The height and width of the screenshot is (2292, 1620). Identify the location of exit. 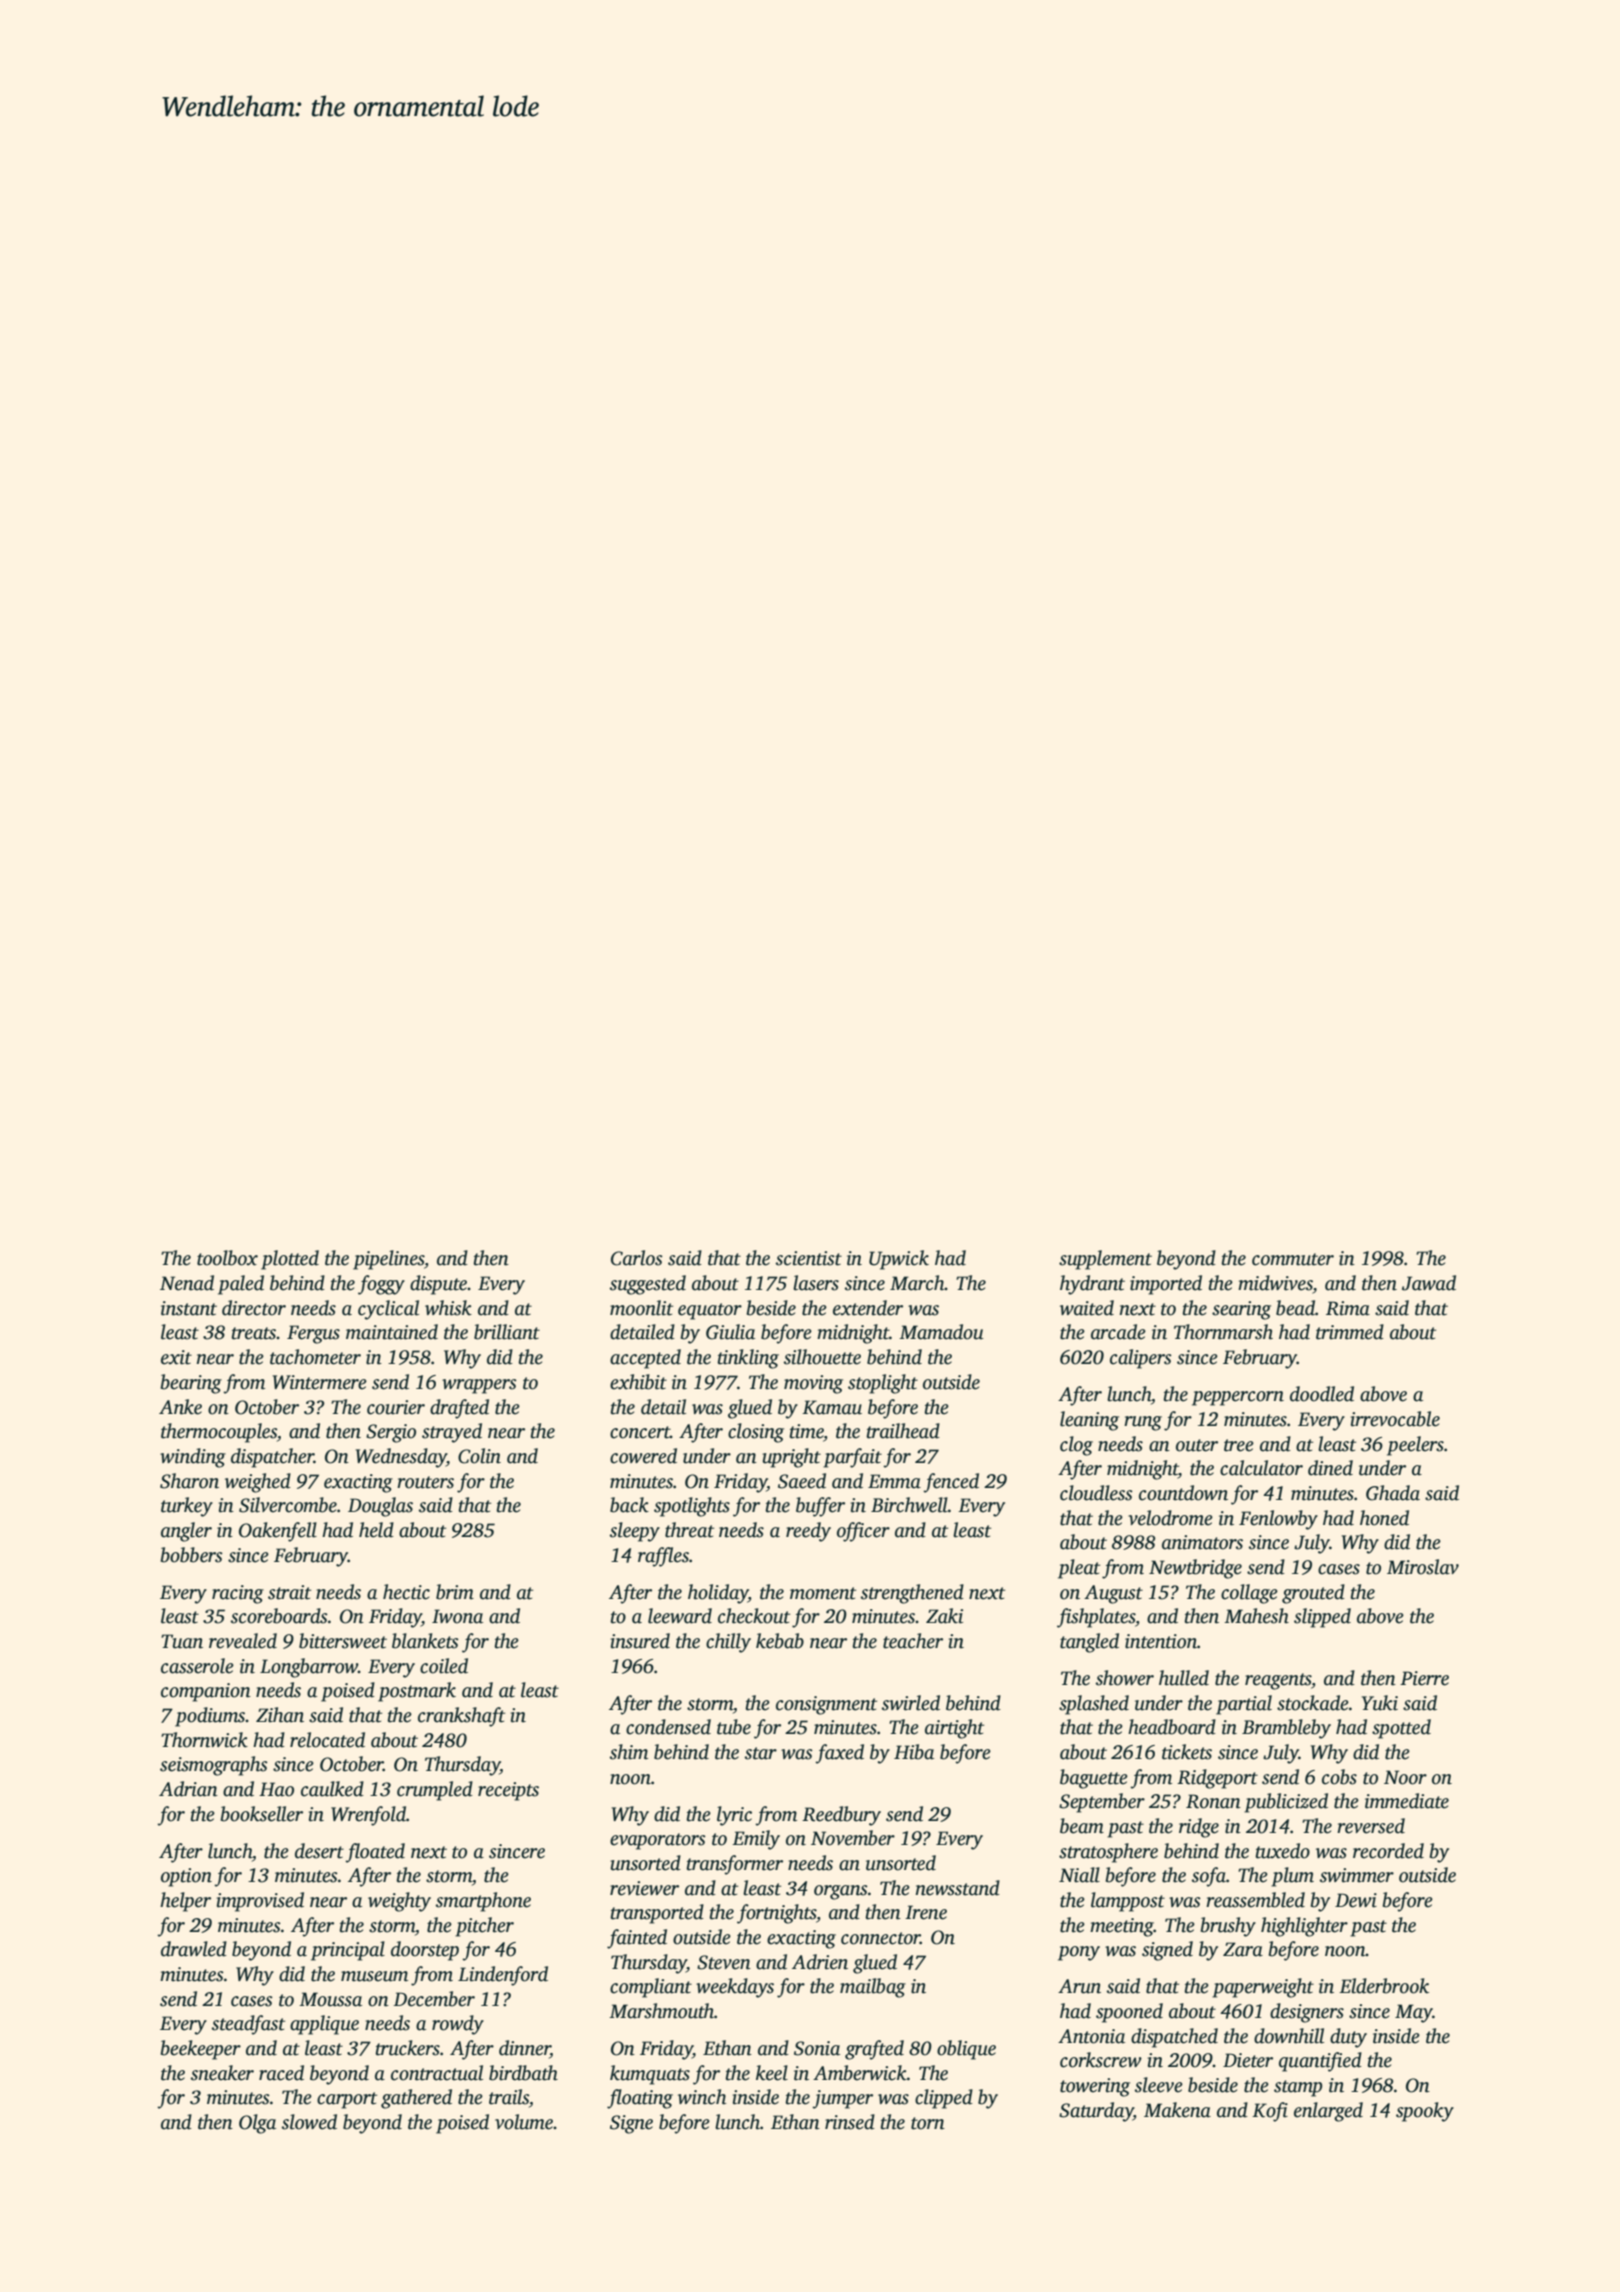
(176, 1357).
